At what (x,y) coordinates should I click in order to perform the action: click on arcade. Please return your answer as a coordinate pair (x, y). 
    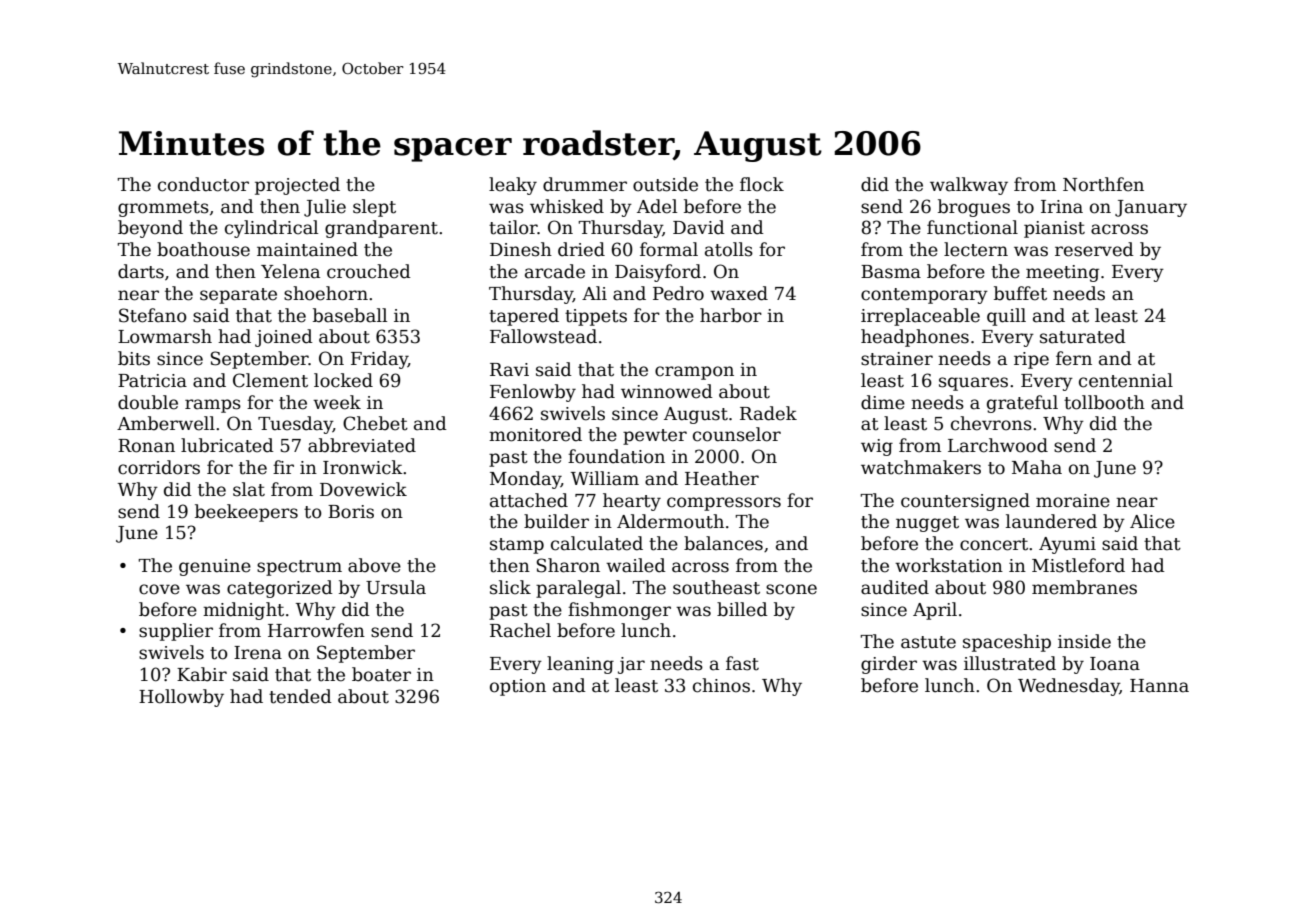
    Looking at the image, I should click on (555, 271).
